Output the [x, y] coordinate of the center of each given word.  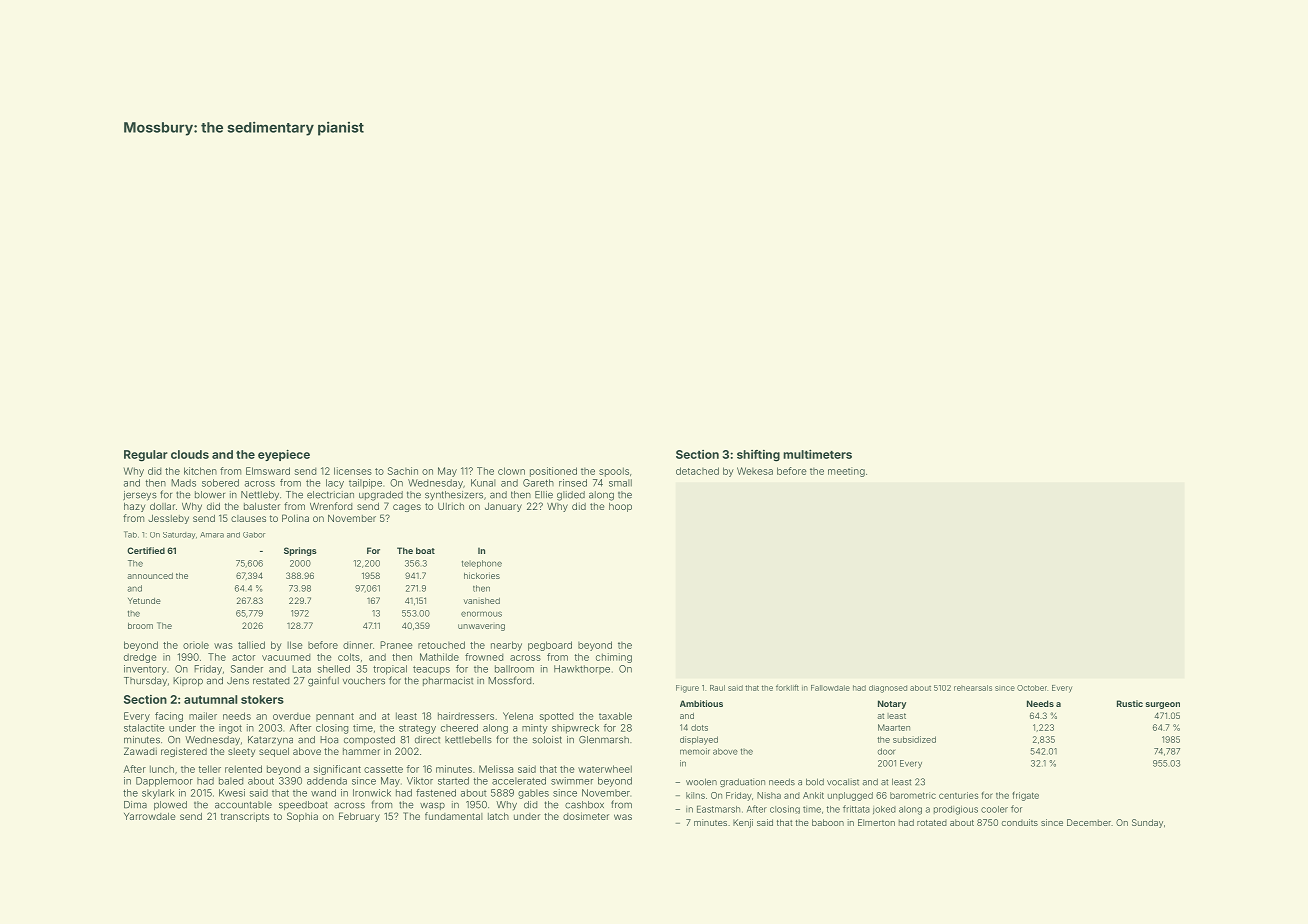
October [1032, 688]
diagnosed [888, 689]
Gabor [254, 535]
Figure [687, 689]
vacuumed [286, 657]
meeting [846, 472]
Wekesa [755, 471]
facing [169, 717]
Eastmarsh [718, 809]
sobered [220, 483]
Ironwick [372, 793]
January [503, 507]
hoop [620, 507]
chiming [614, 658]
